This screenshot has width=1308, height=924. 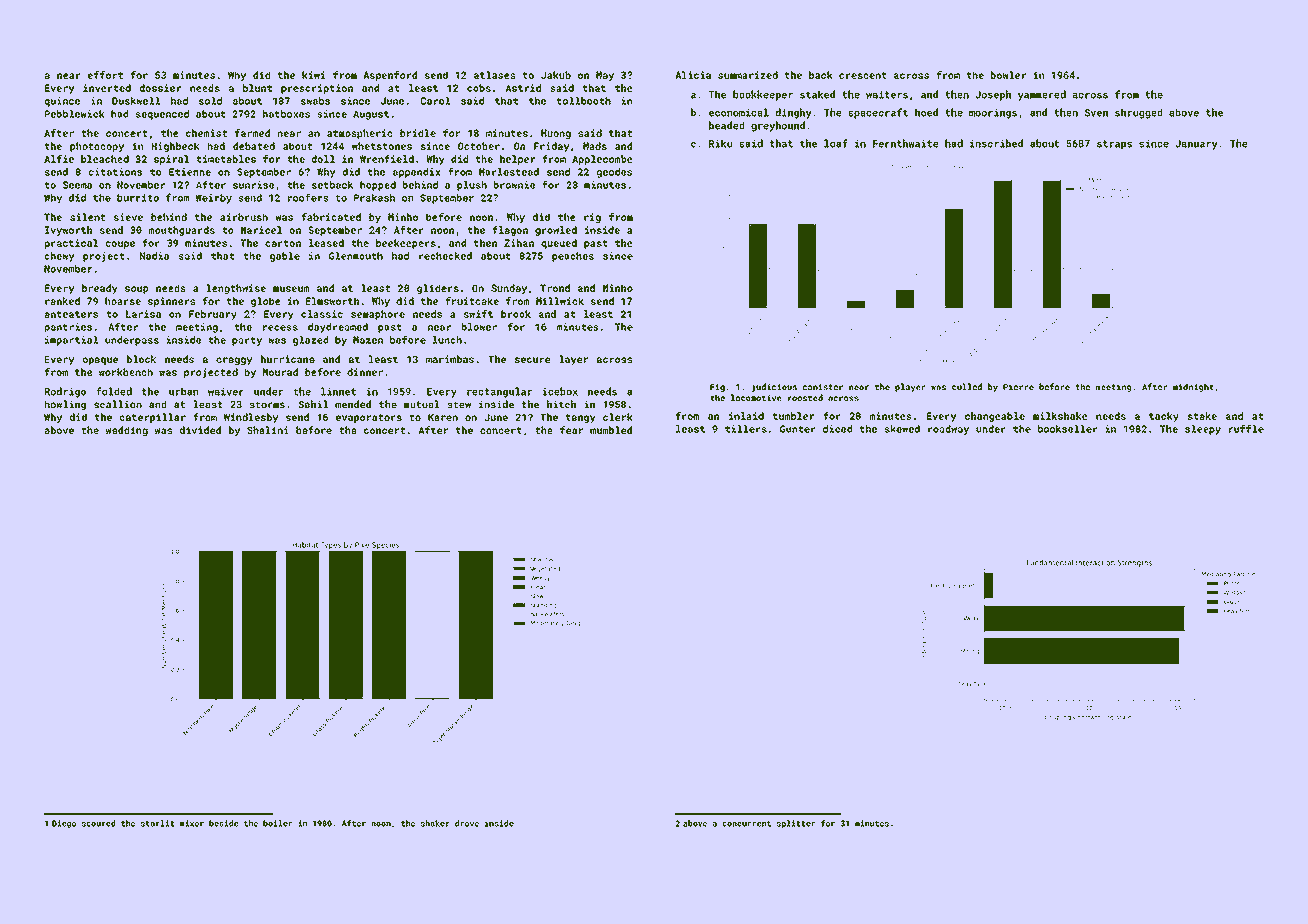 I want to click on scoured, so click(x=98, y=823).
